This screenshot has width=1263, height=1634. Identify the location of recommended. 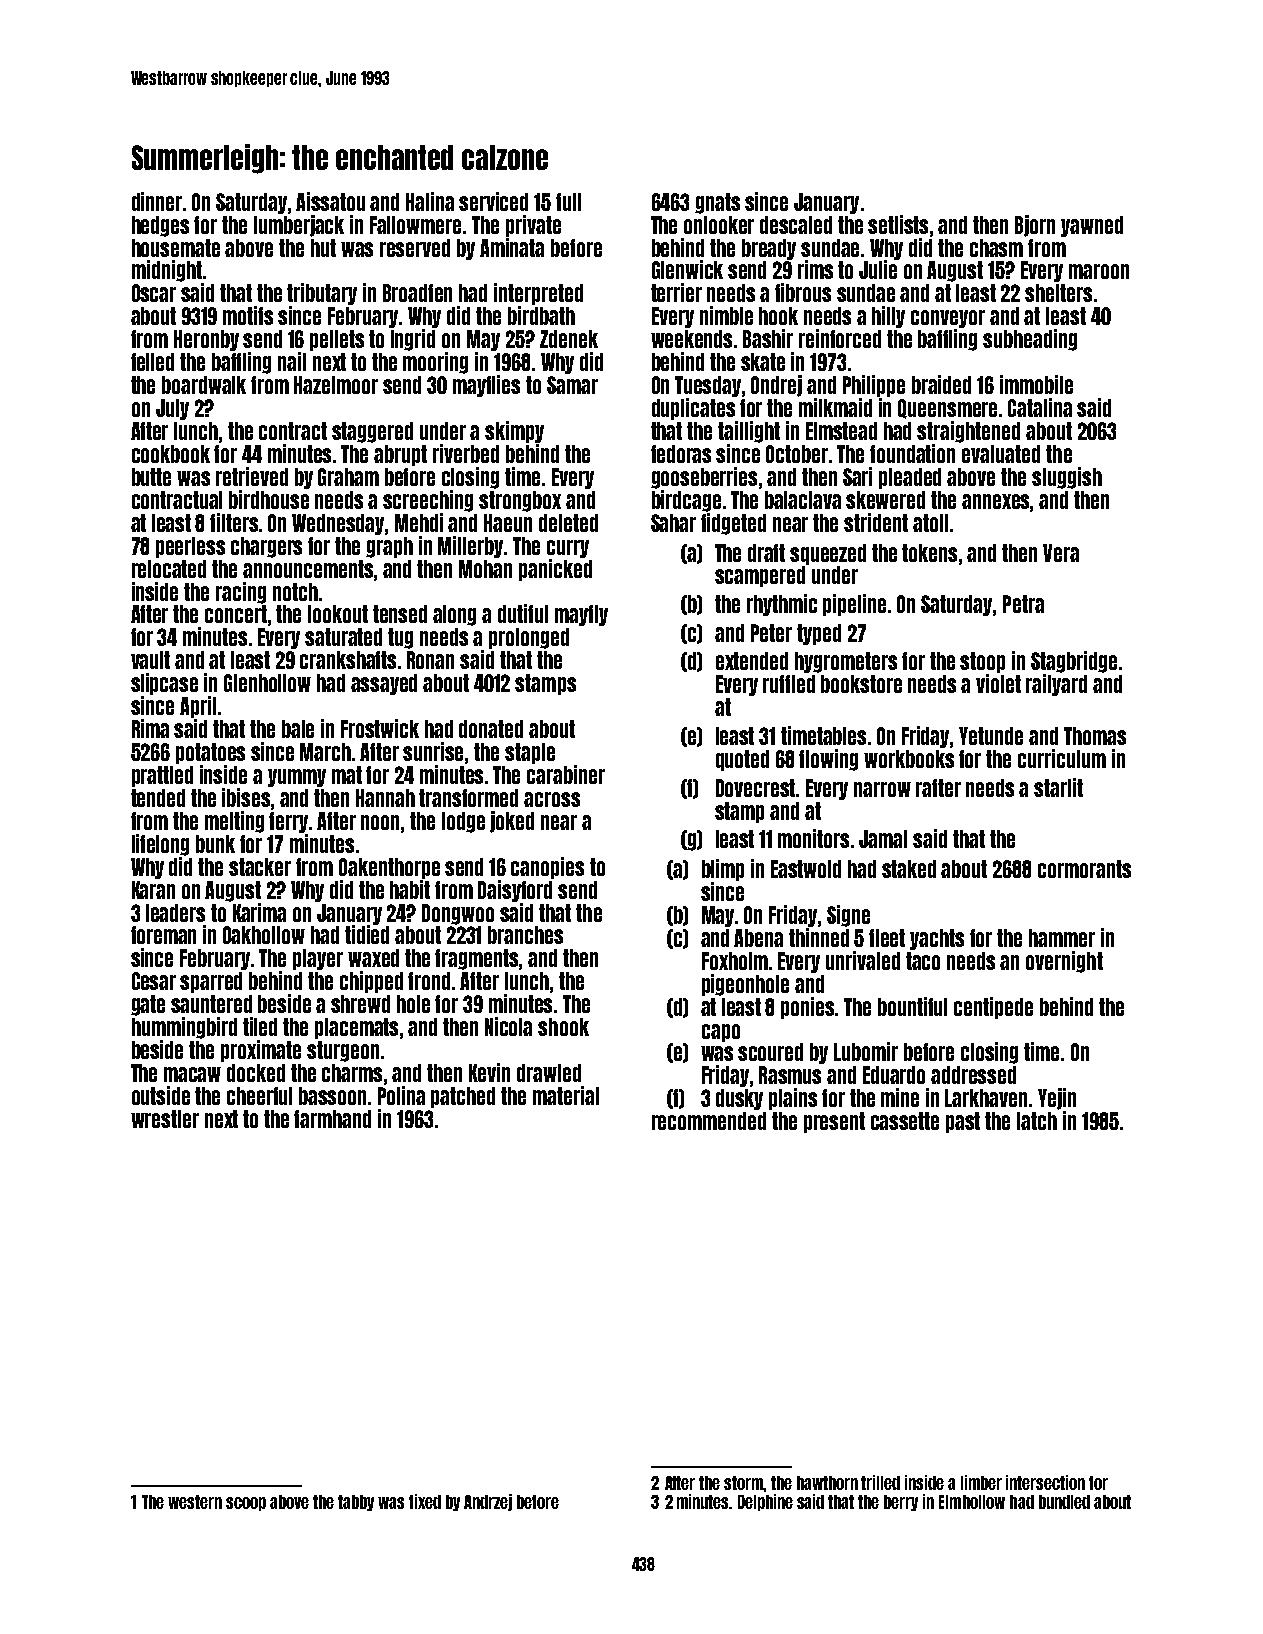
(709, 1121).
